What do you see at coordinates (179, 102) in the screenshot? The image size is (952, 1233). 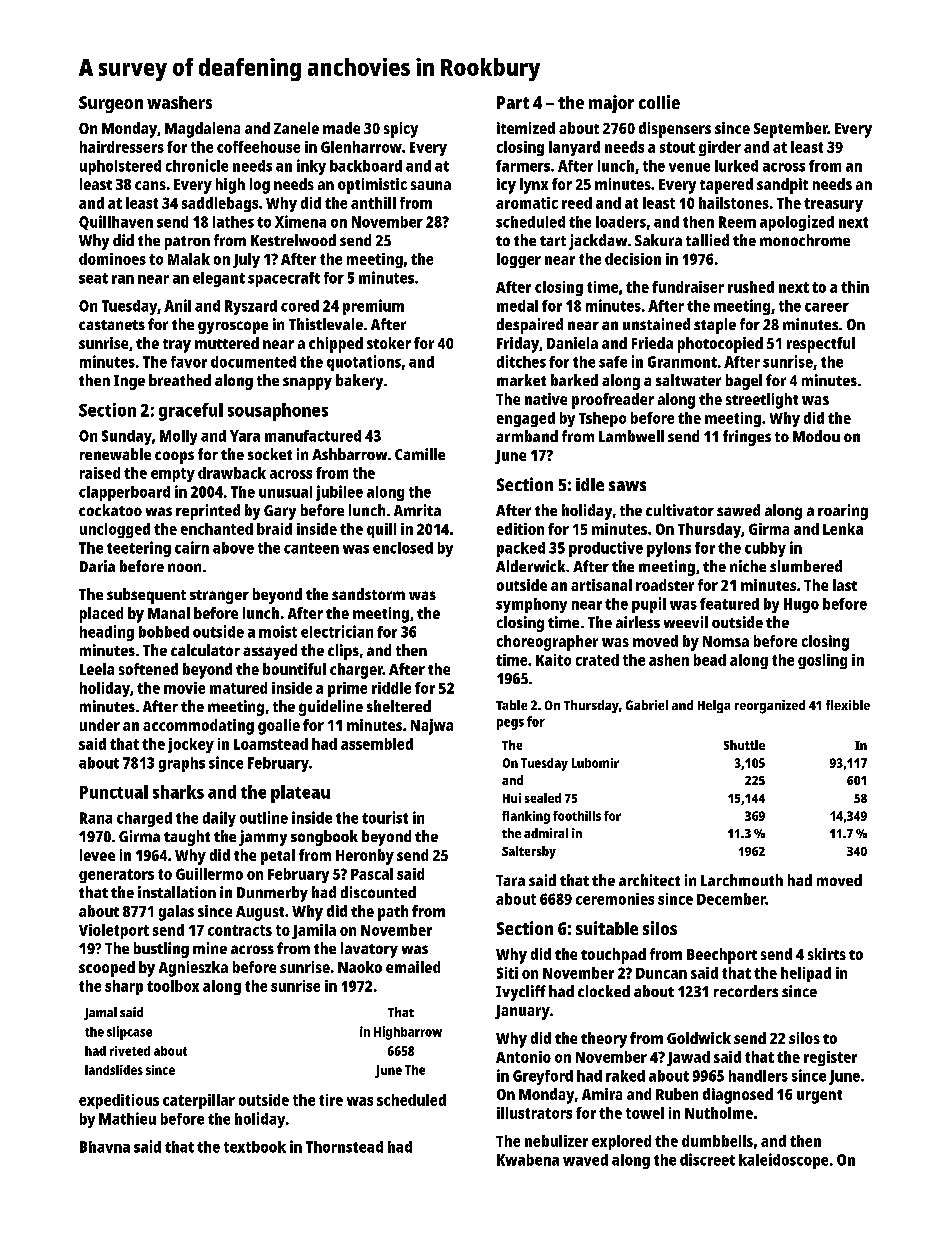 I see `washers` at bounding box center [179, 102].
